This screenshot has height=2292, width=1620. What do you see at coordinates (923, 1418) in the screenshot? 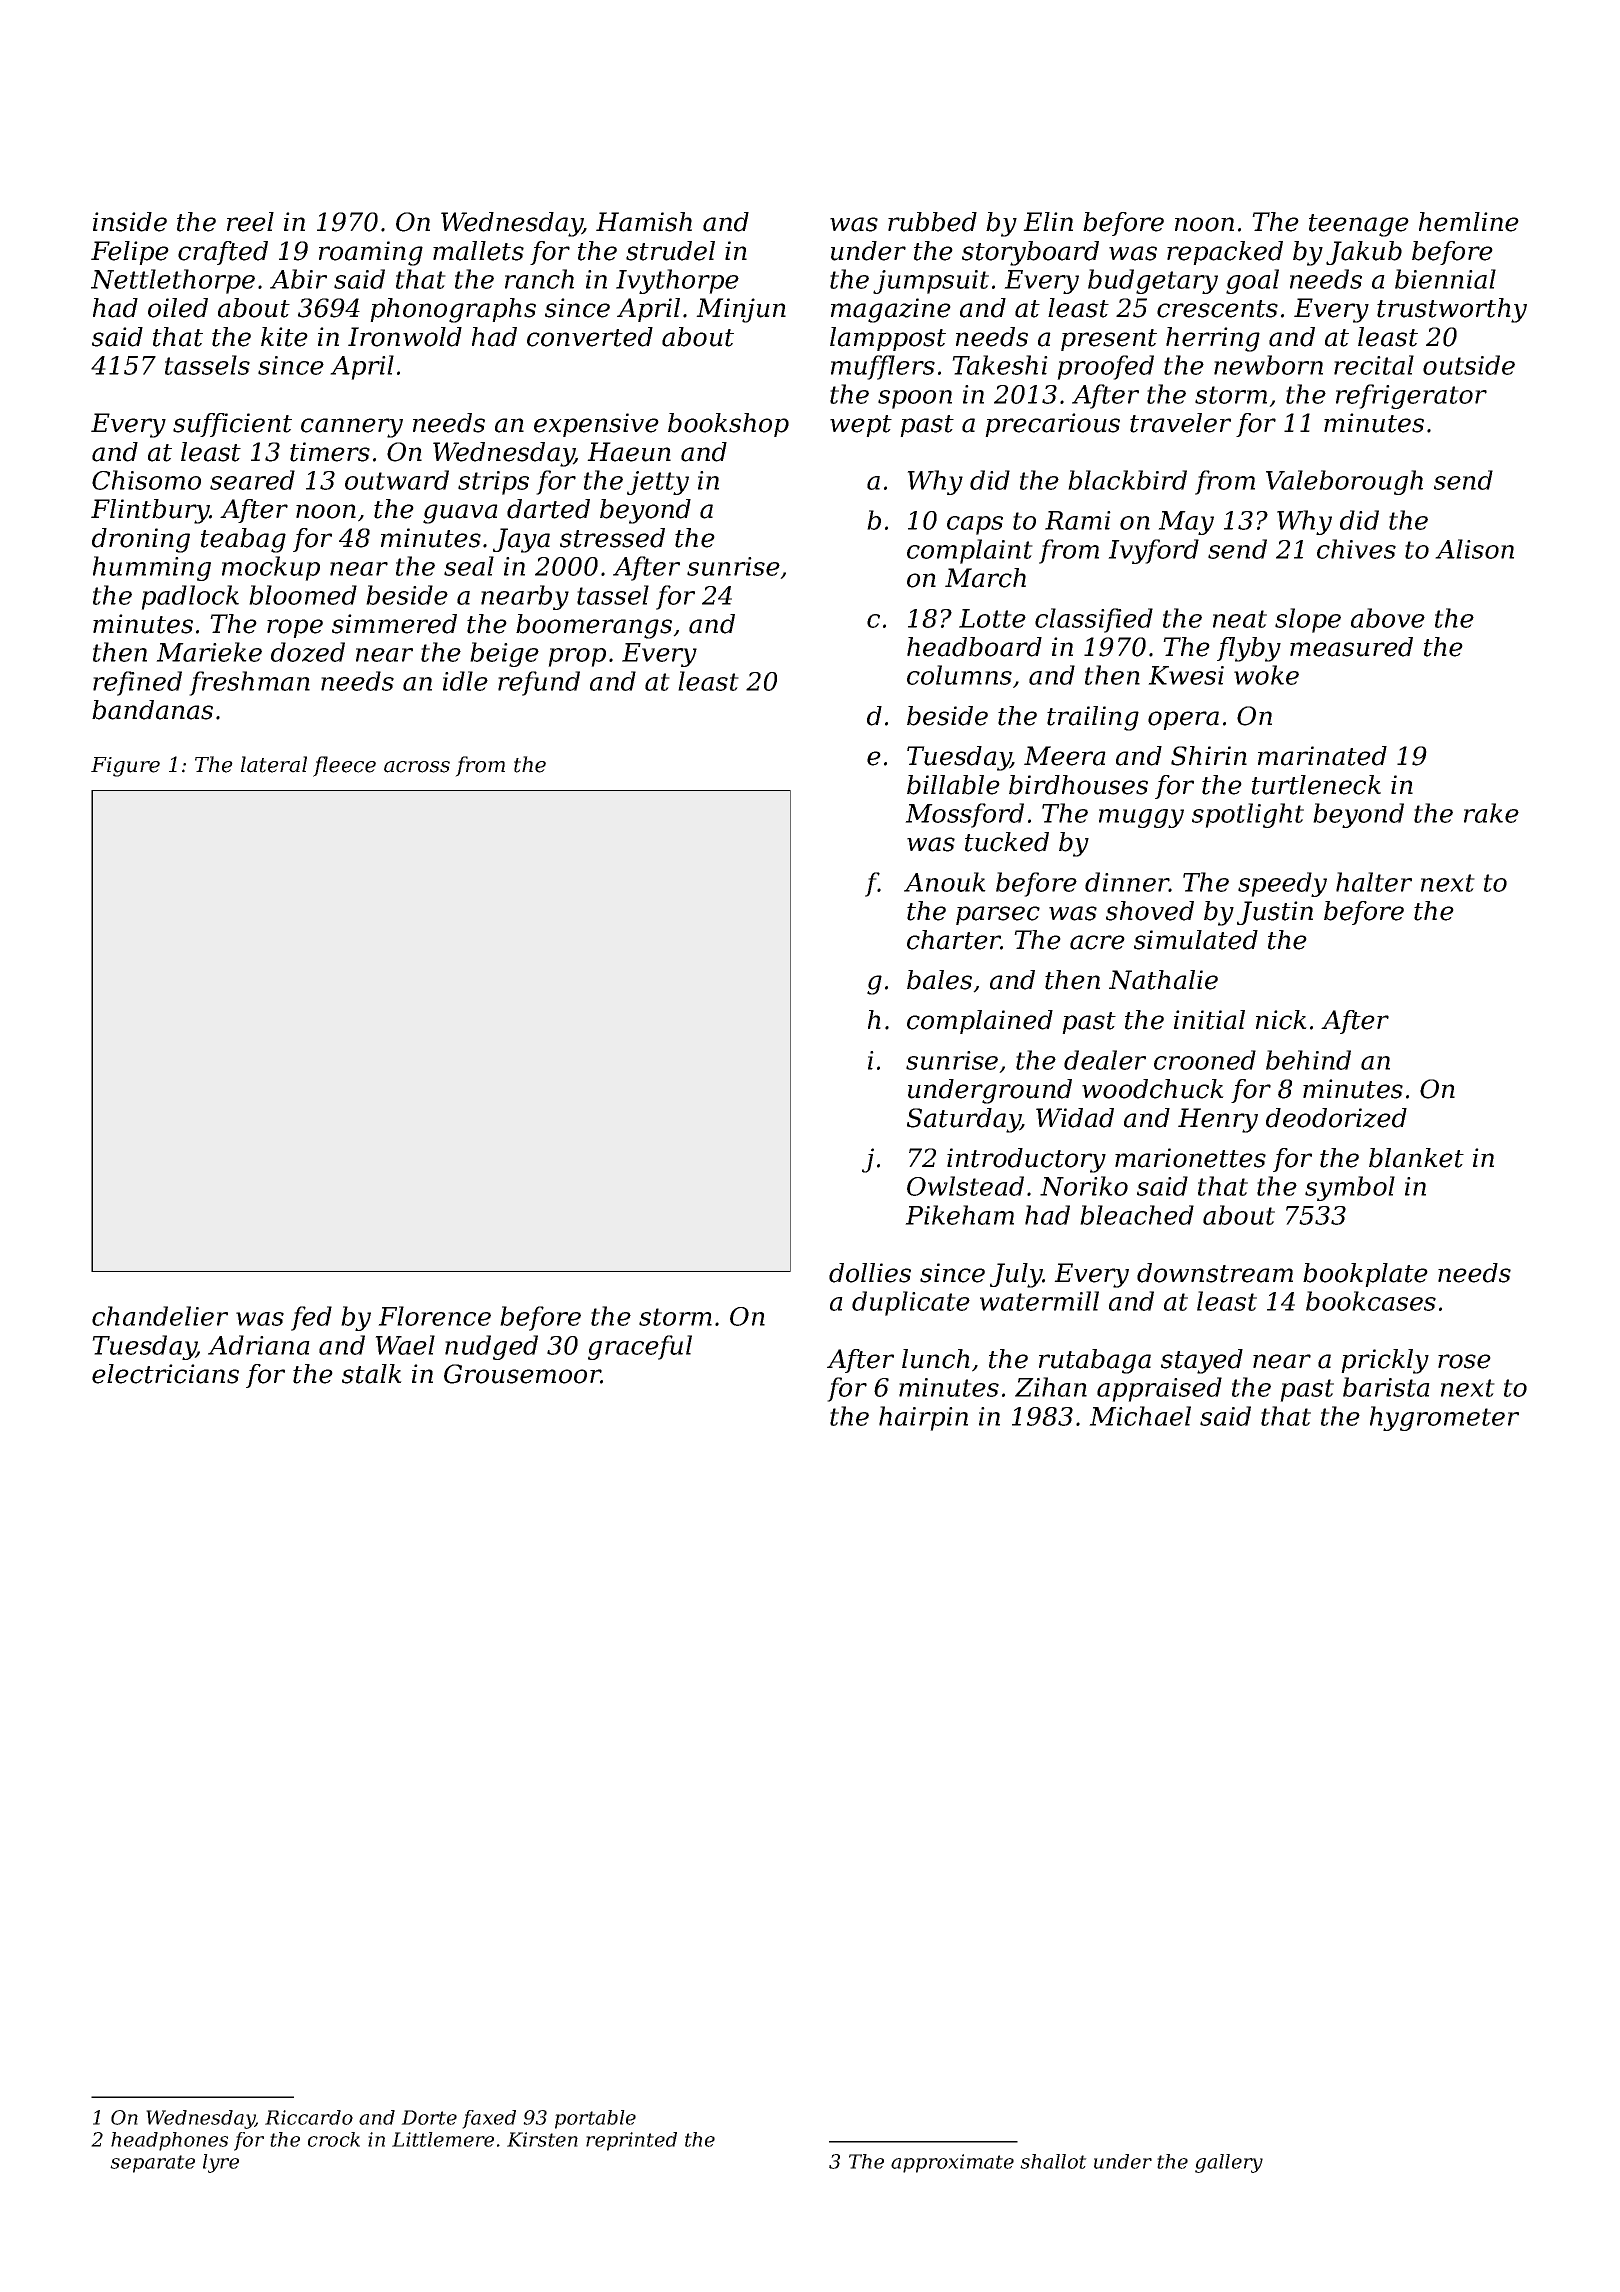
I see `hairpin` at bounding box center [923, 1418].
